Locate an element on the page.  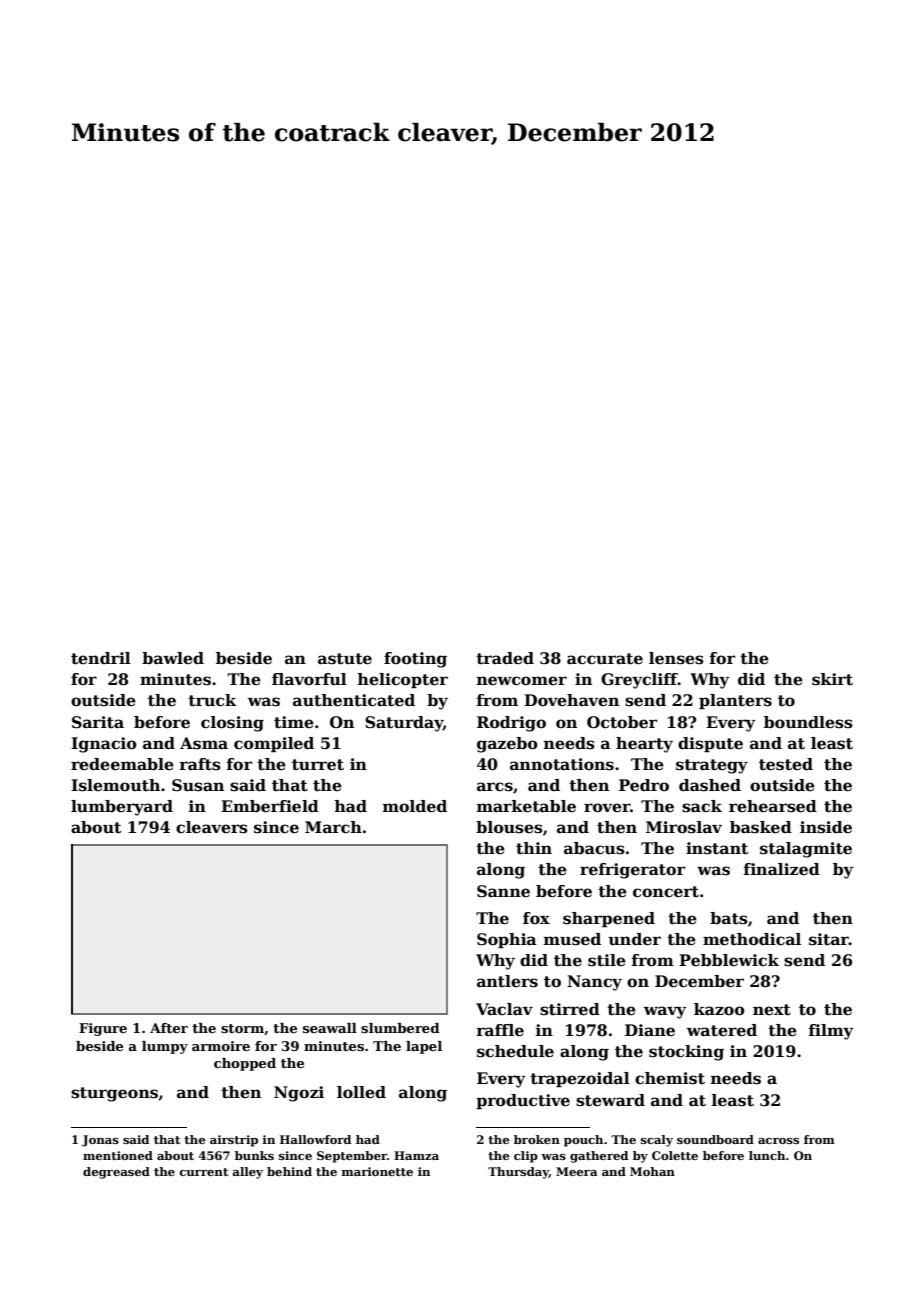
Sarita is located at coordinates (98, 722).
